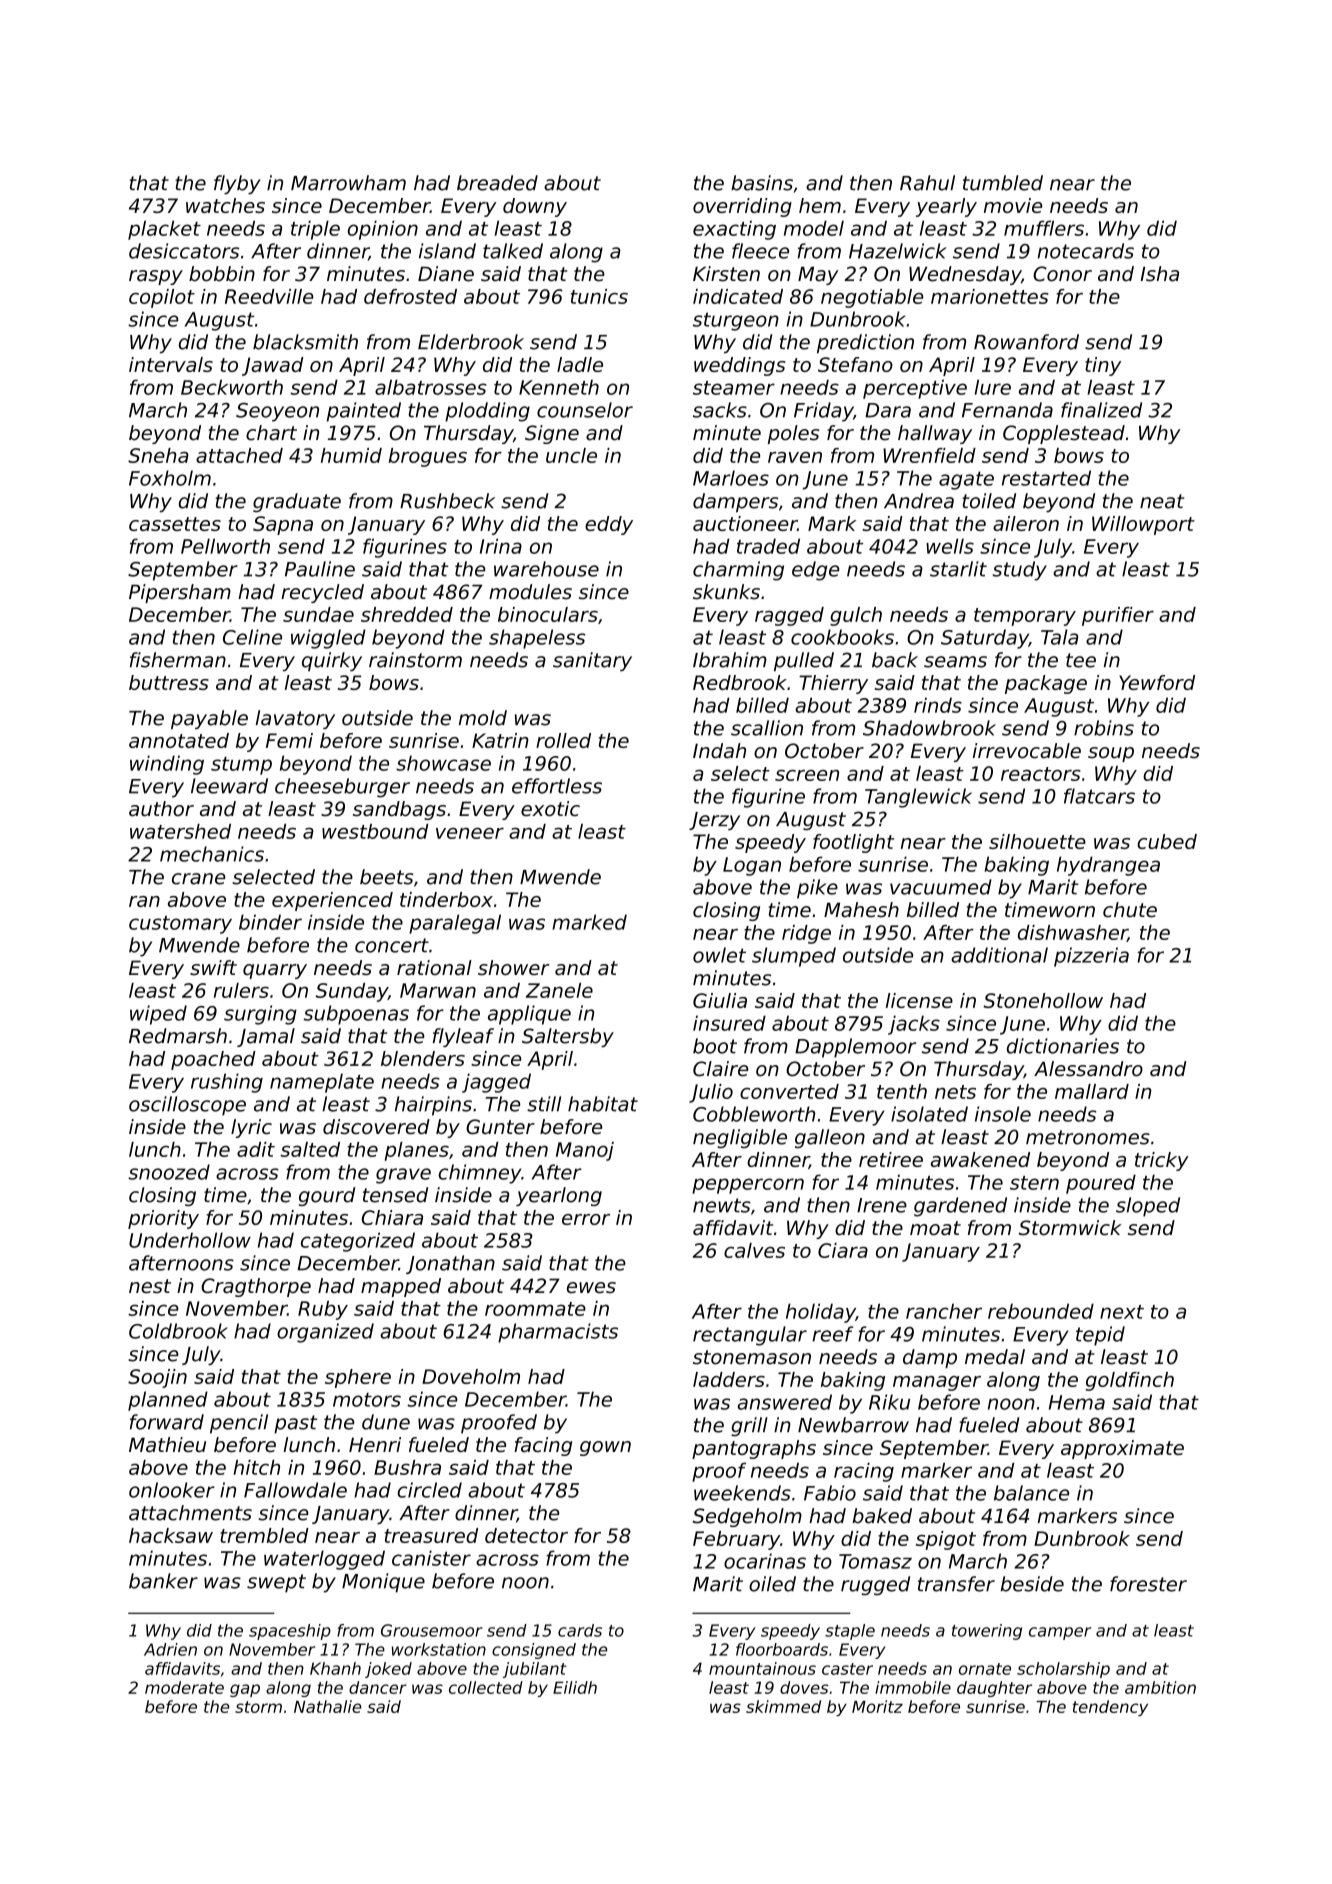  I want to click on tunics, so click(599, 296).
